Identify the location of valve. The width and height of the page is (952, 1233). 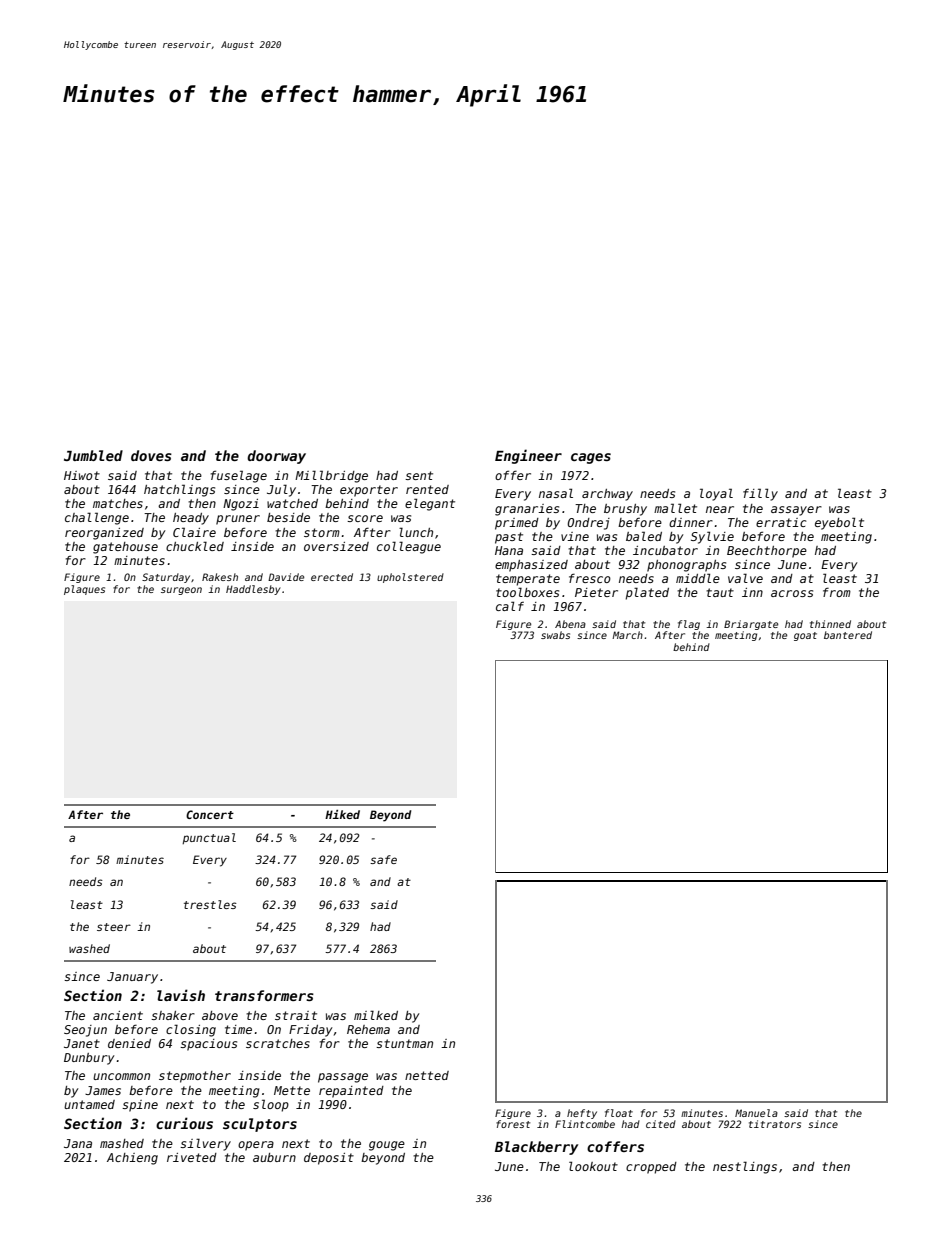
(745, 578).
